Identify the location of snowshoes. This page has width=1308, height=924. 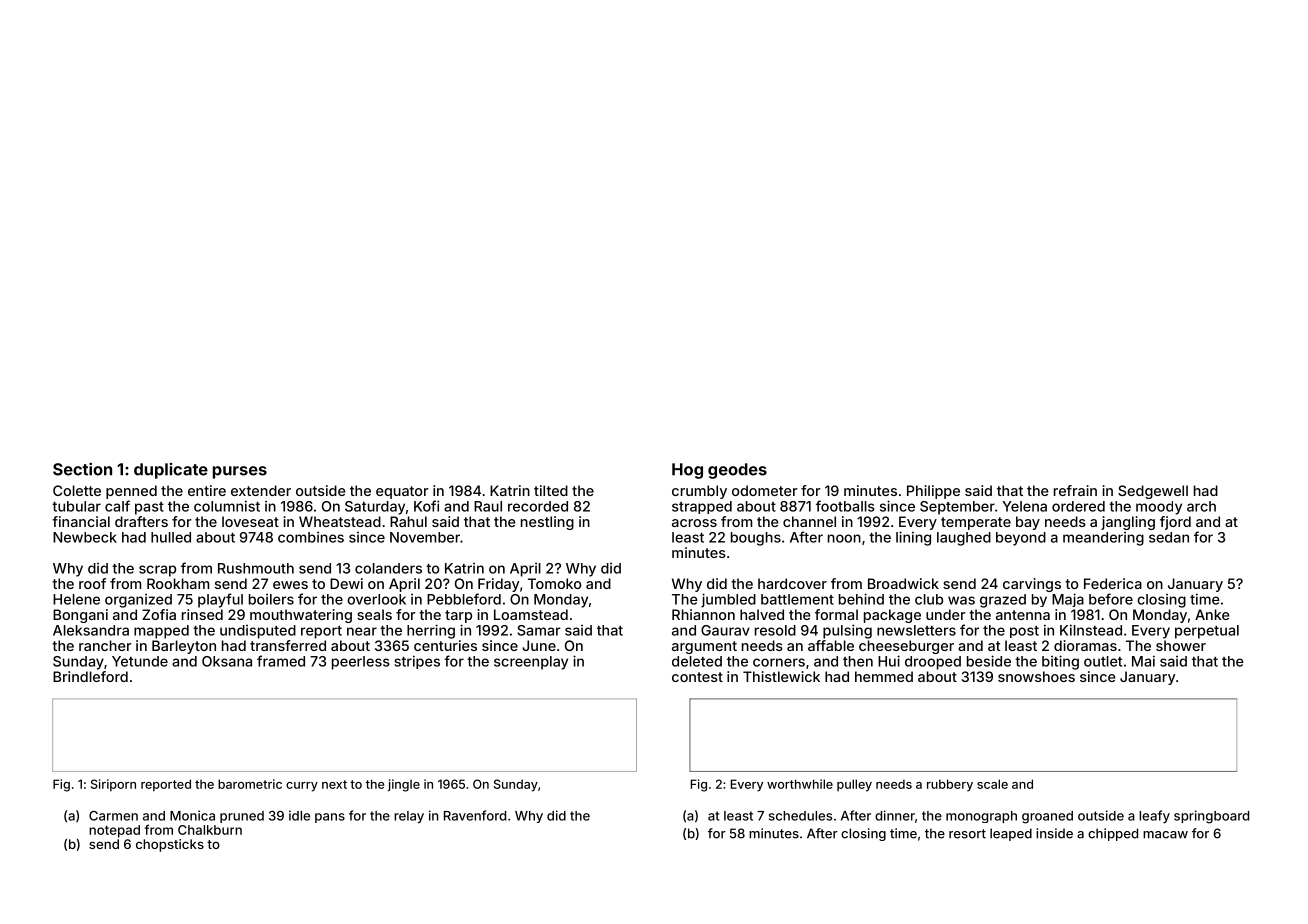
(1036, 676).
